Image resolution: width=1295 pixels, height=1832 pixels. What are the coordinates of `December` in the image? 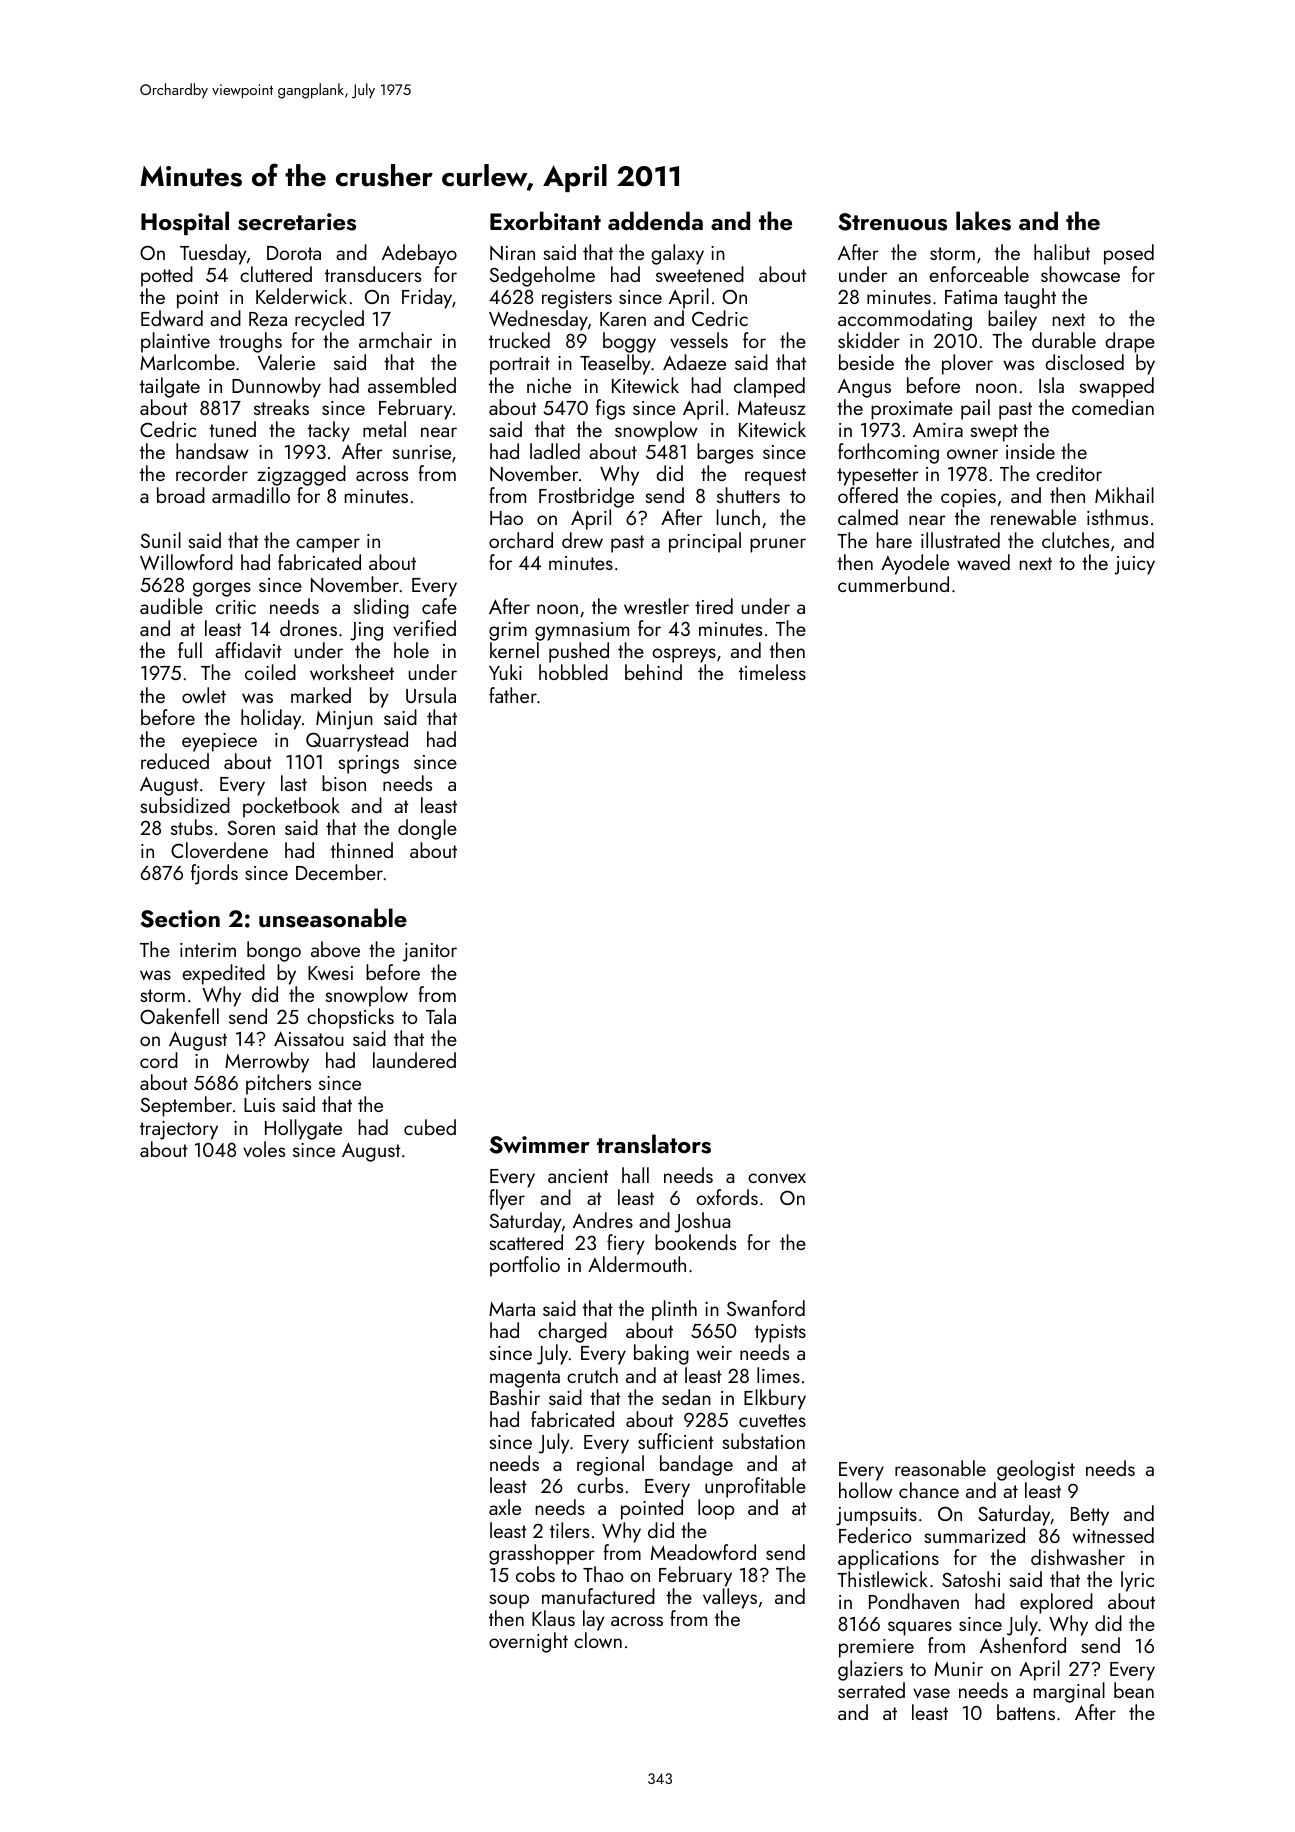 It's located at (339, 872).
